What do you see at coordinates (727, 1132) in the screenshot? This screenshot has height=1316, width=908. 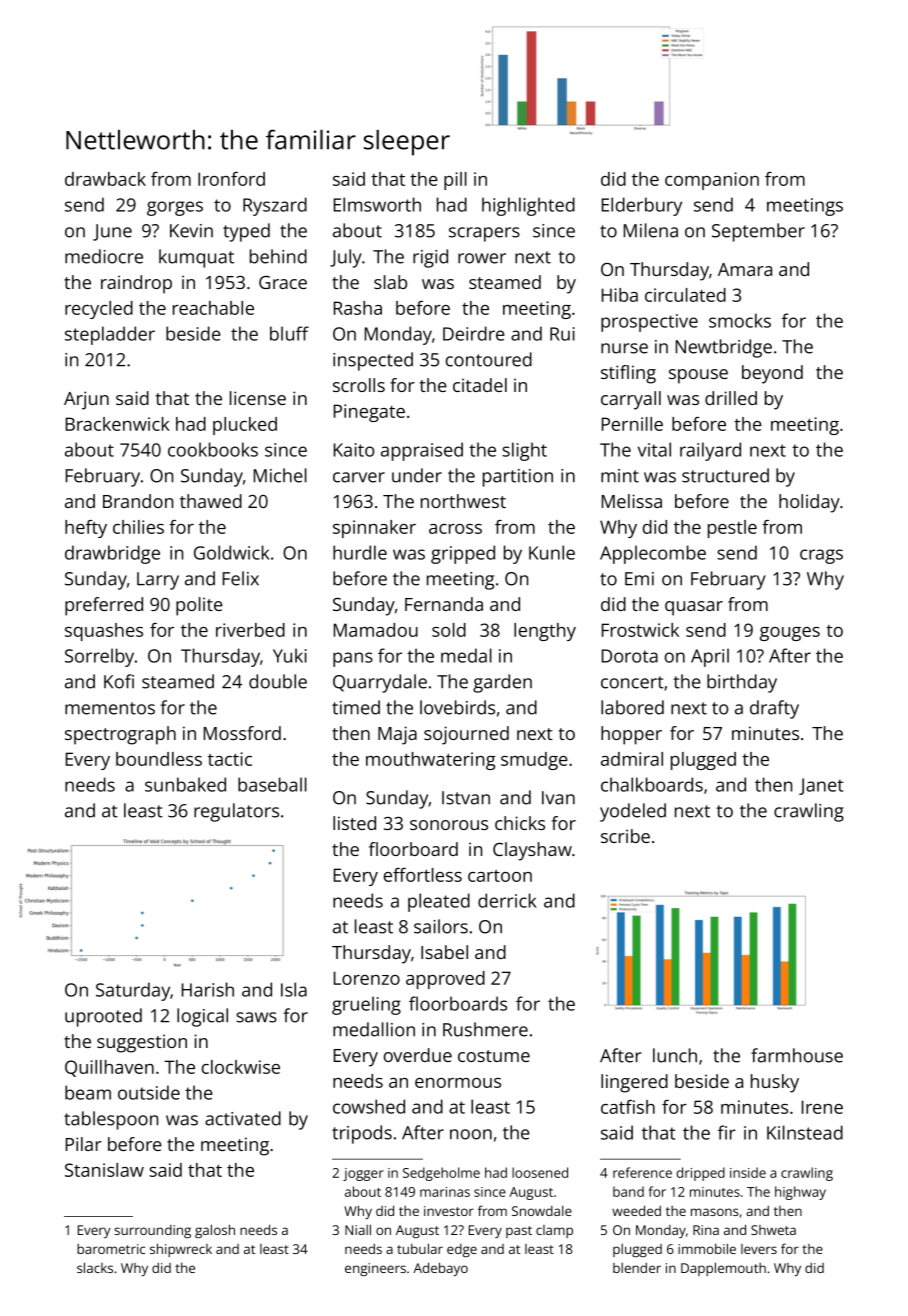 I see `fir` at bounding box center [727, 1132].
